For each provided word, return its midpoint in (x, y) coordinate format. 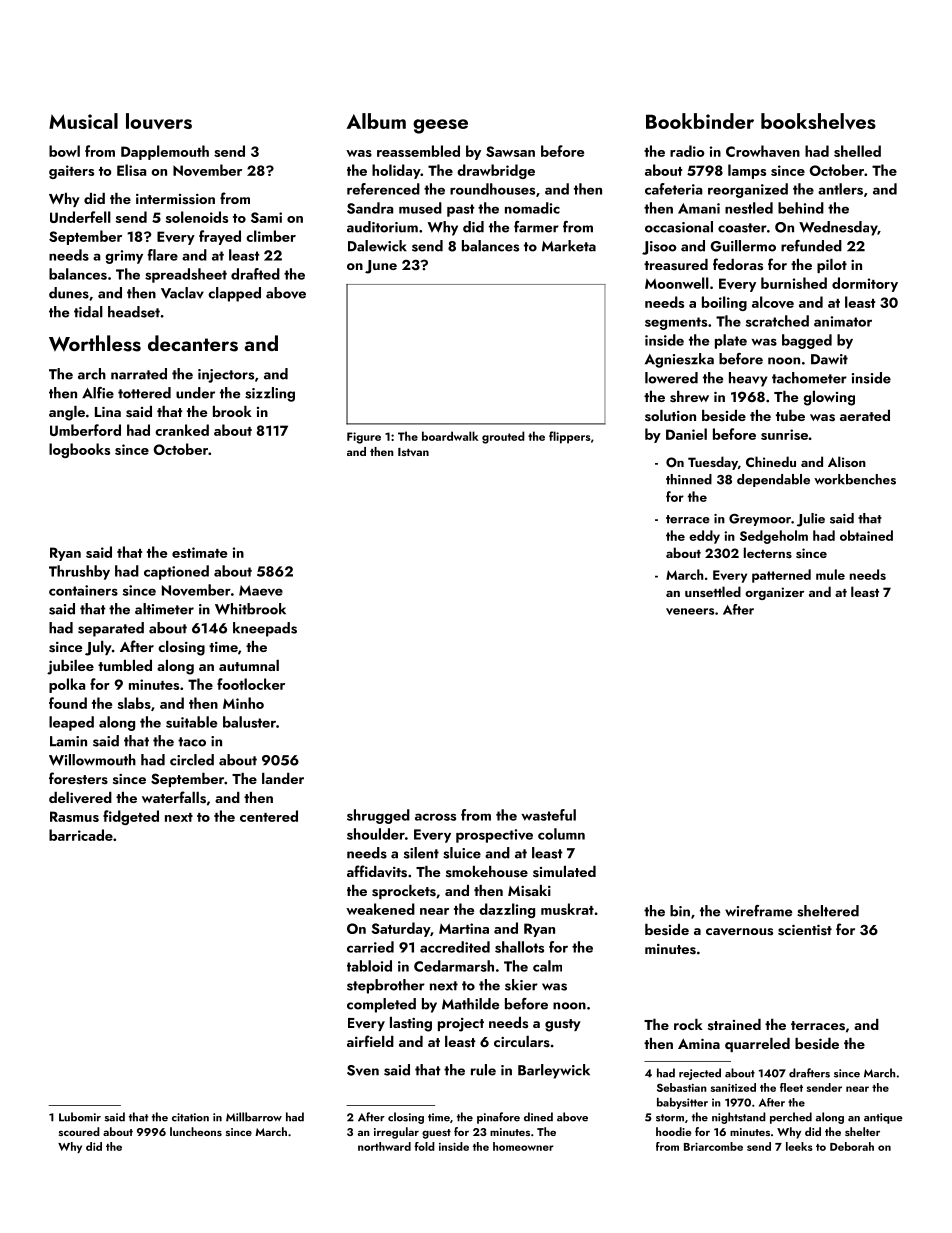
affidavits (377, 871)
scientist (805, 930)
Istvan (413, 452)
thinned (689, 479)
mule (830, 574)
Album (376, 121)
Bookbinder (700, 121)
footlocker (251, 684)
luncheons (196, 1131)
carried (370, 947)
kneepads (265, 629)
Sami (266, 217)
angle (67, 413)
